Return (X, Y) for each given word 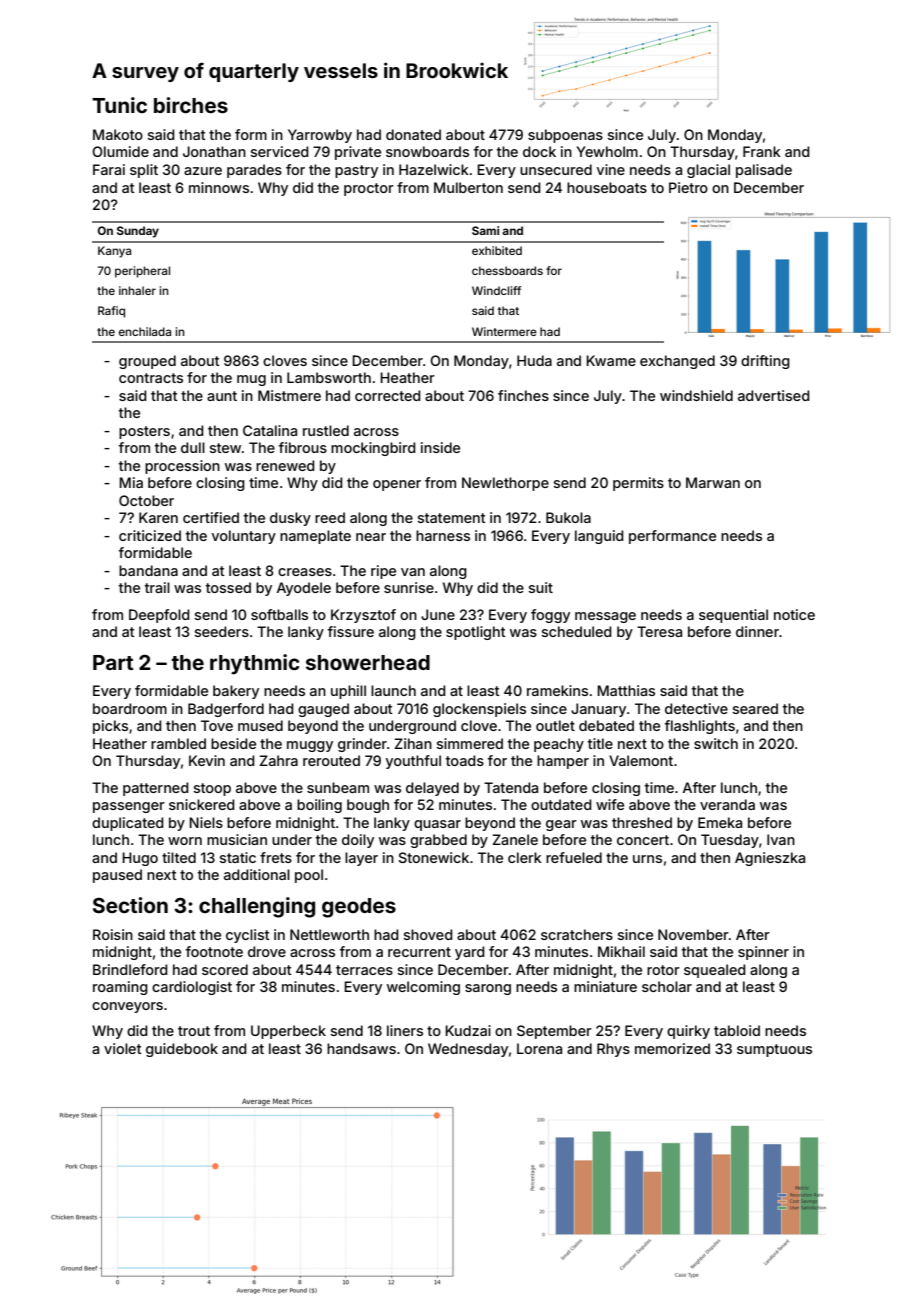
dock (539, 151)
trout (194, 1031)
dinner (757, 631)
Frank (762, 151)
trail (157, 587)
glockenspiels (479, 710)
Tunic (119, 105)
